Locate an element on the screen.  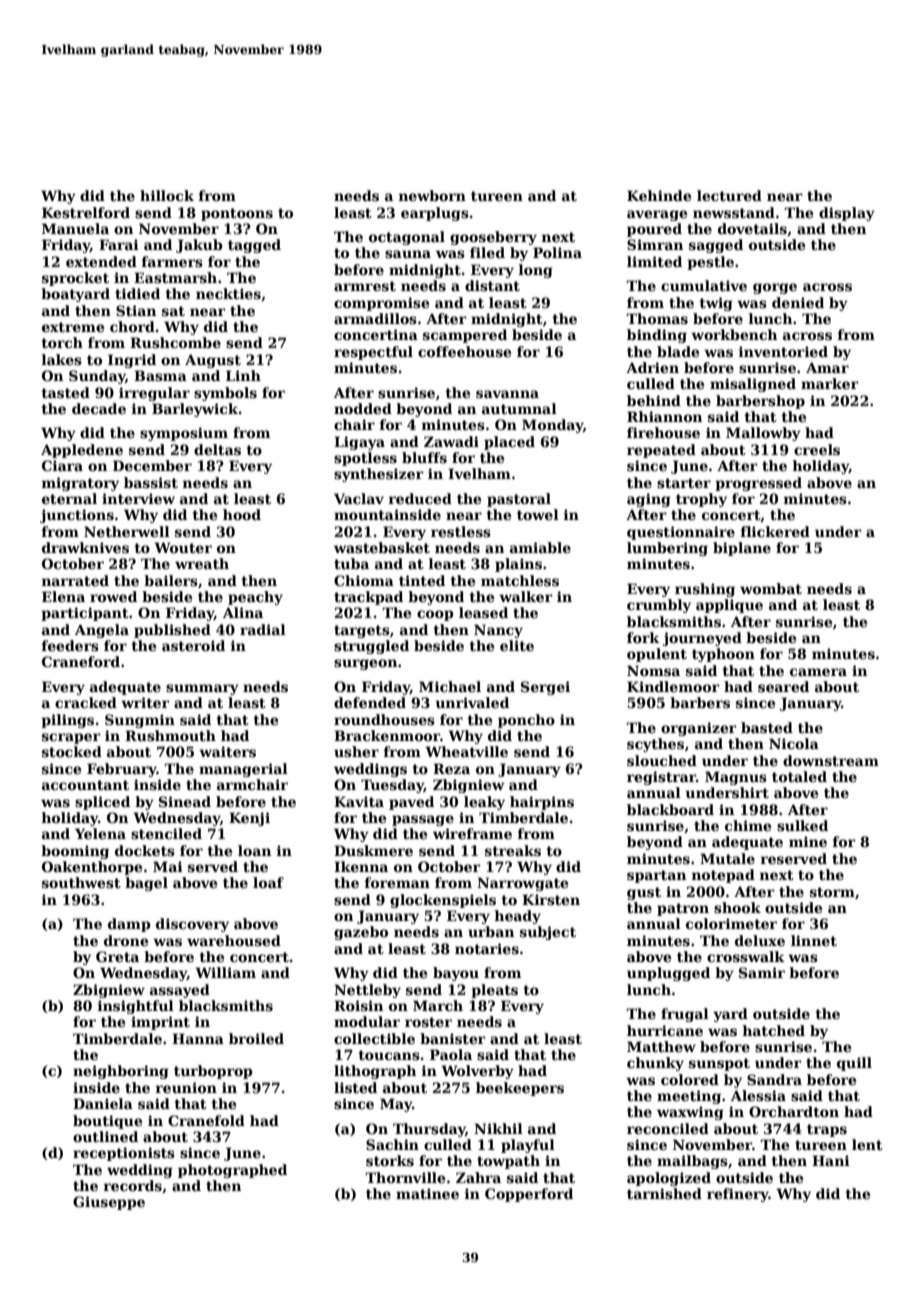
behind is located at coordinates (654, 400).
